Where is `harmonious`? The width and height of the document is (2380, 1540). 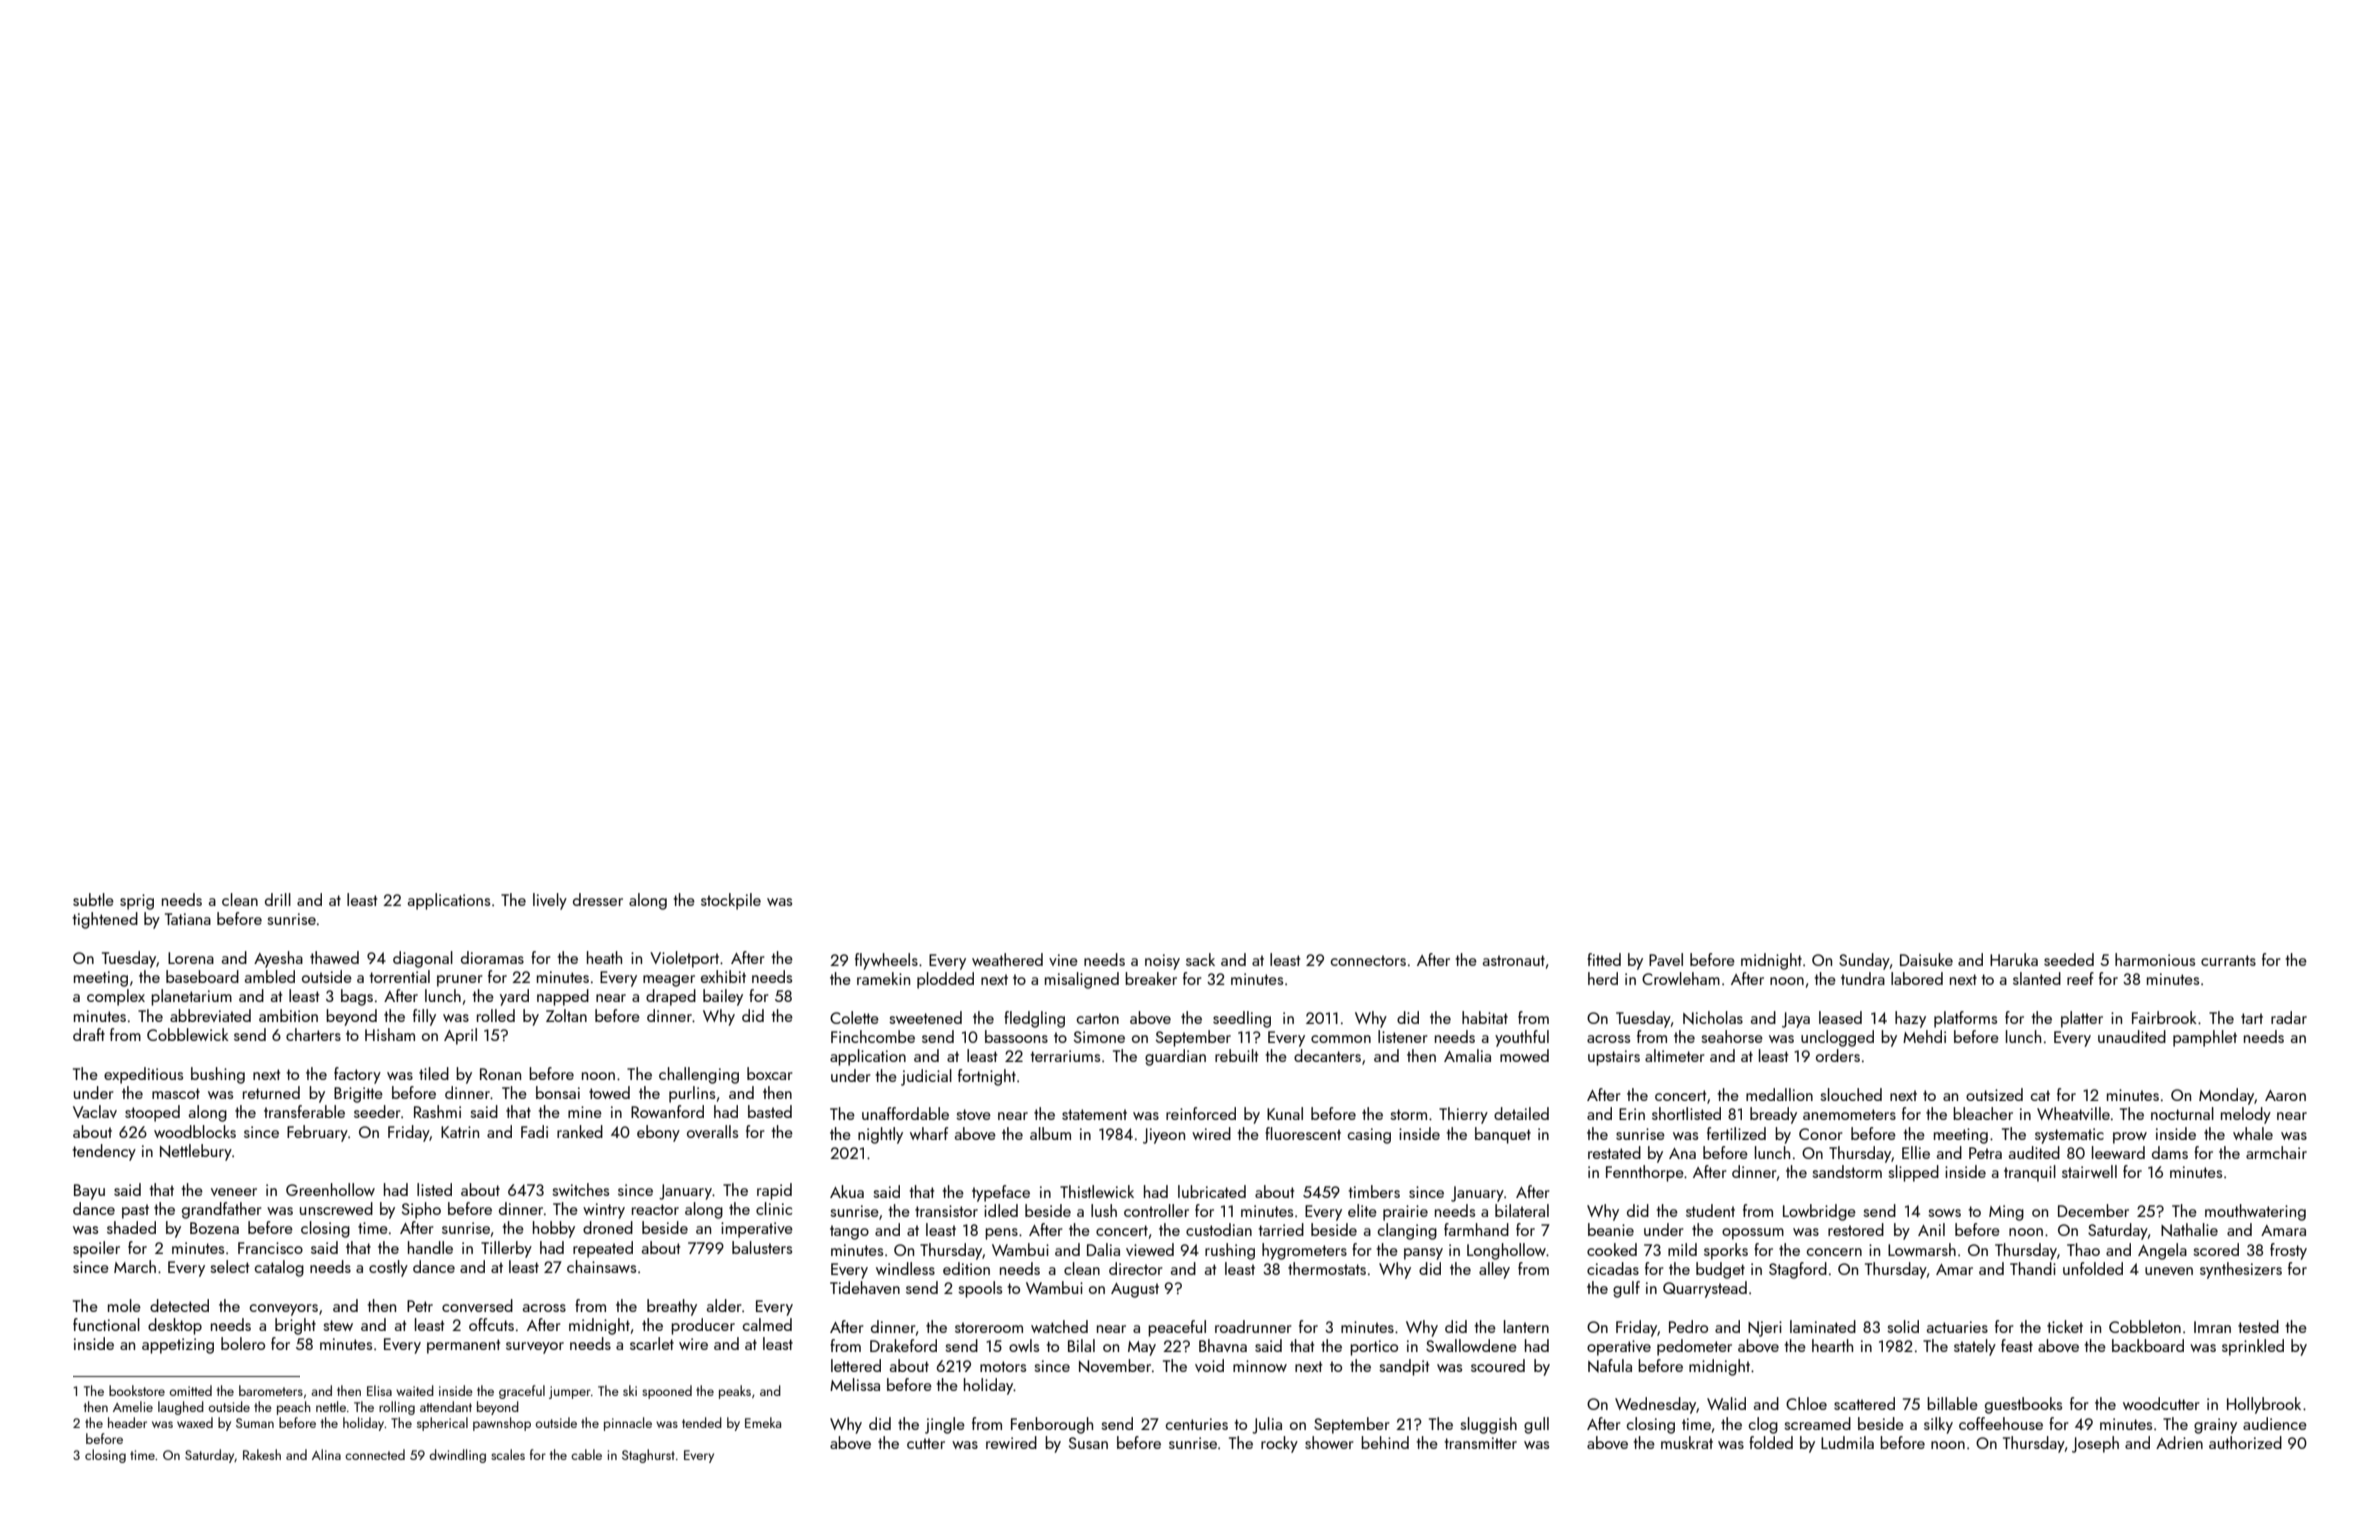 harmonious is located at coordinates (2155, 959).
